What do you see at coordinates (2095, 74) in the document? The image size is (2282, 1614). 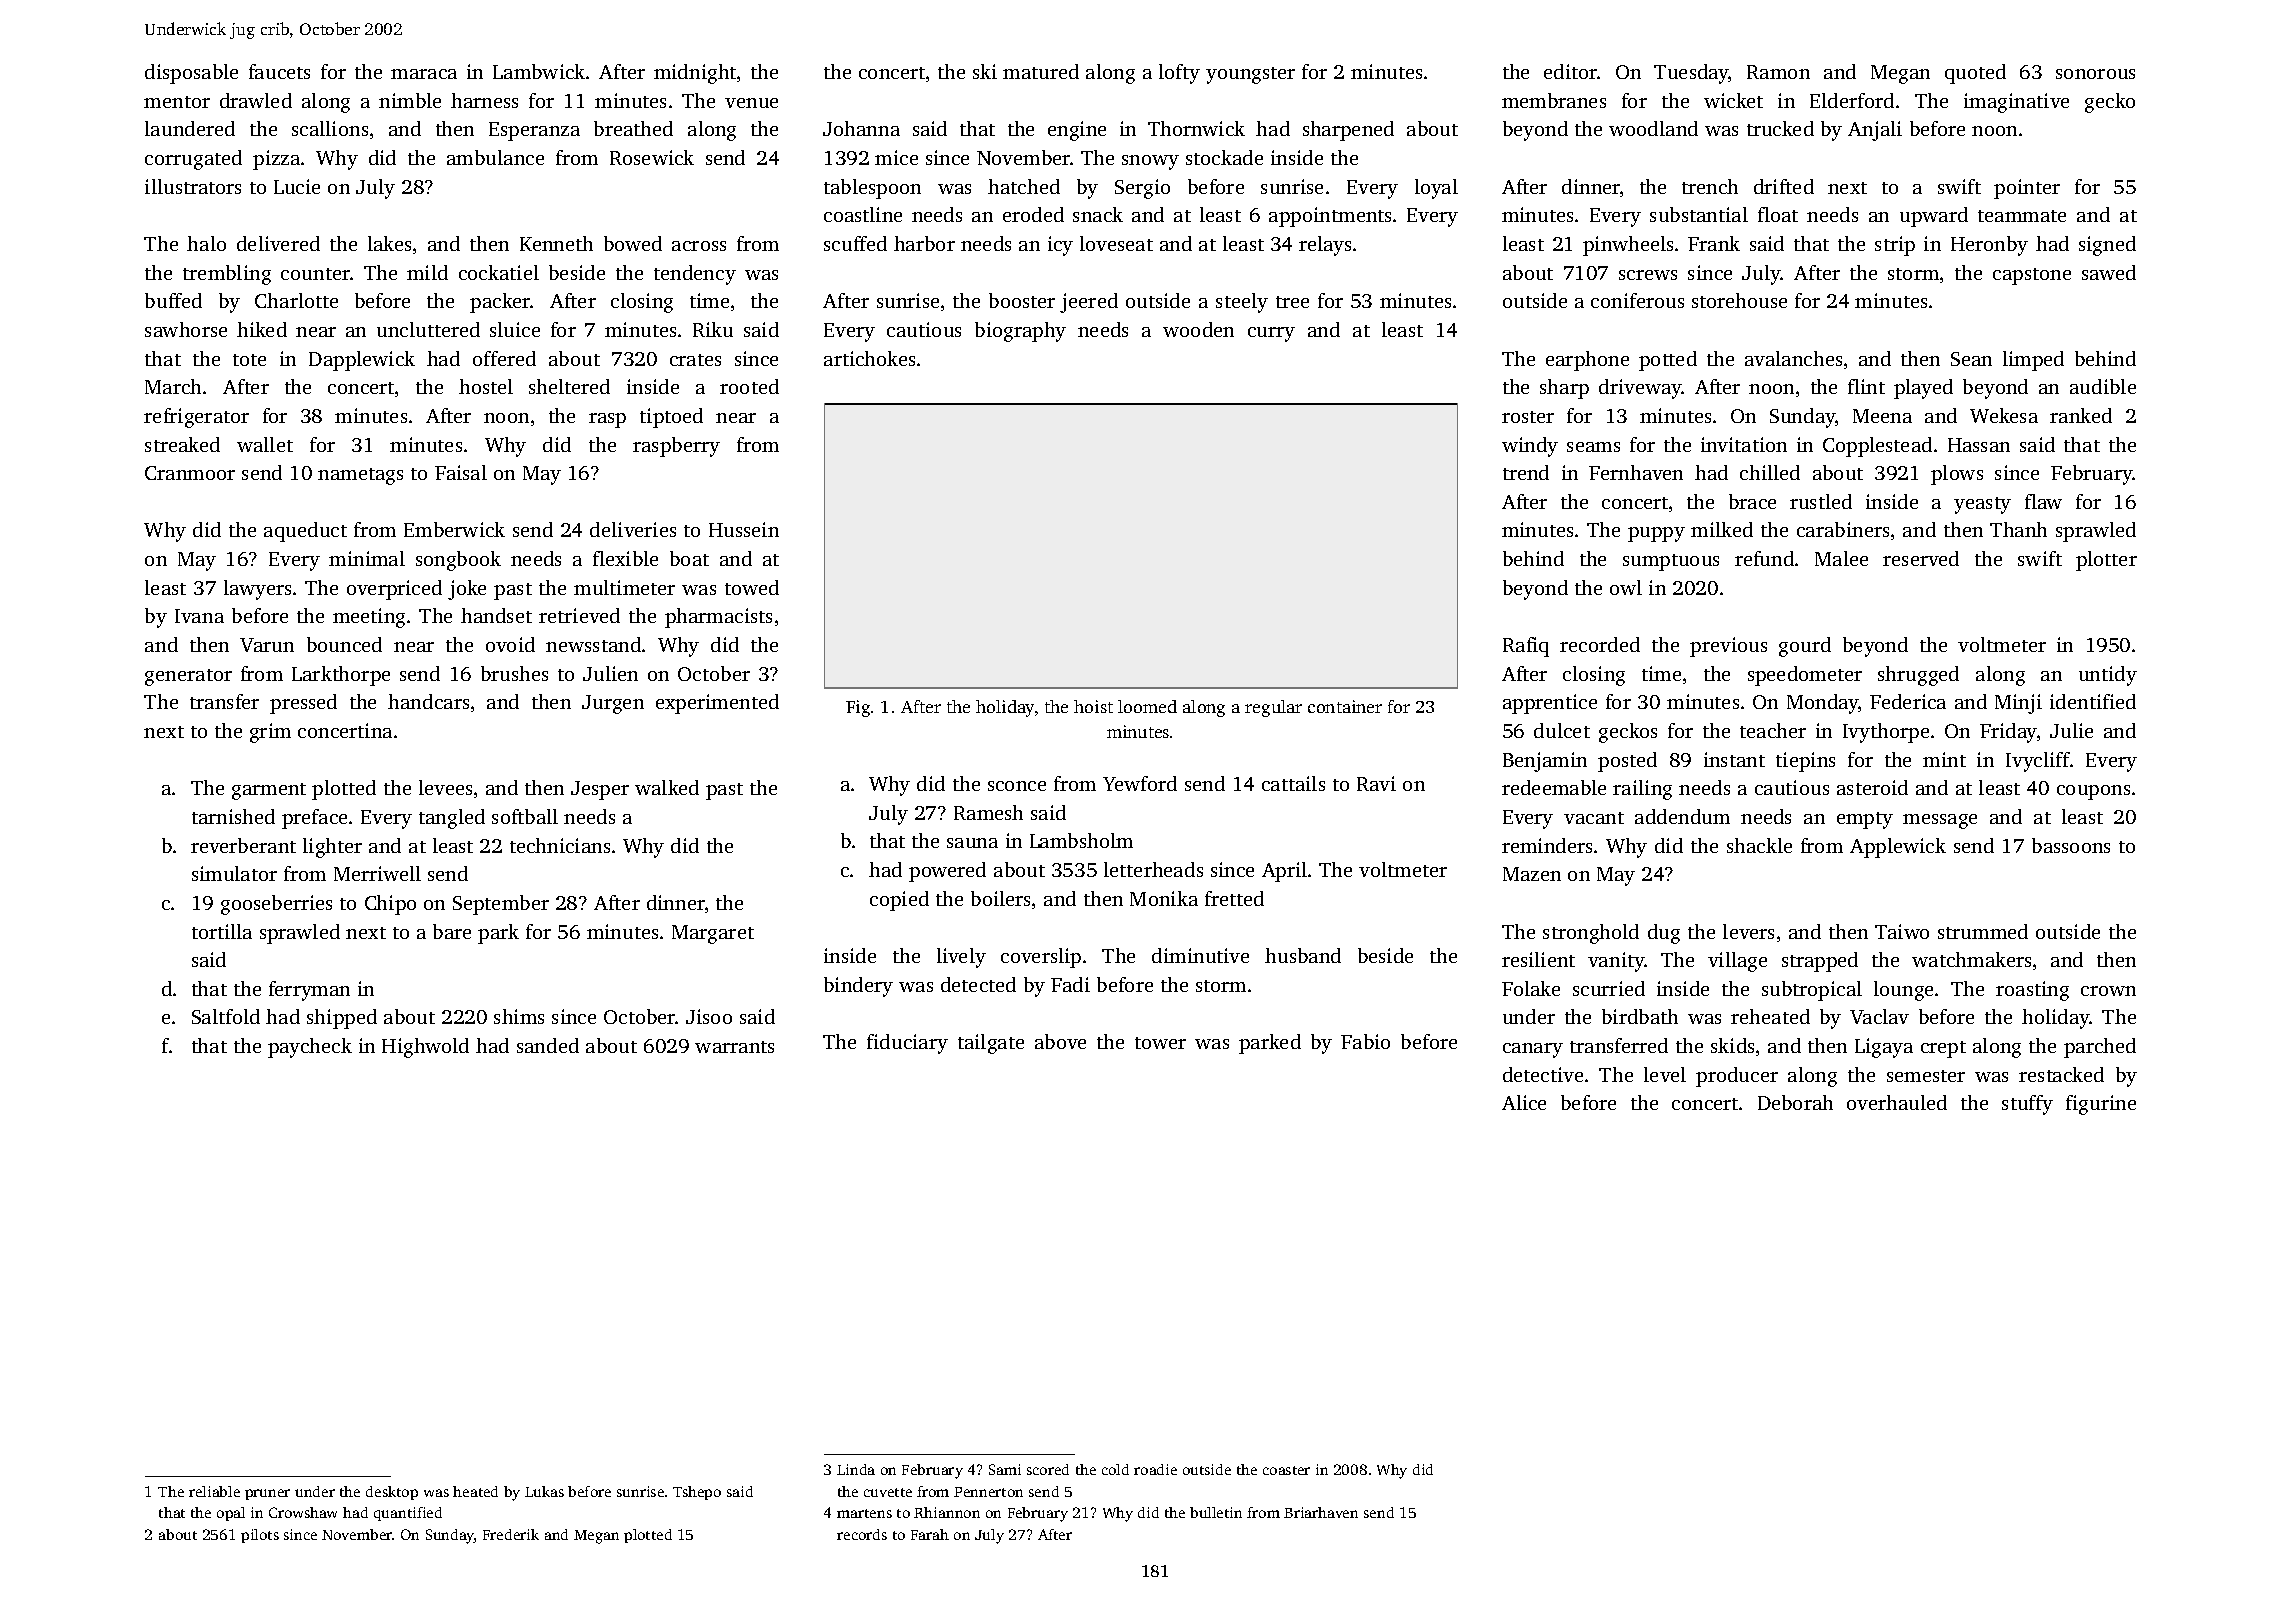 I see `sonorous` at bounding box center [2095, 74].
